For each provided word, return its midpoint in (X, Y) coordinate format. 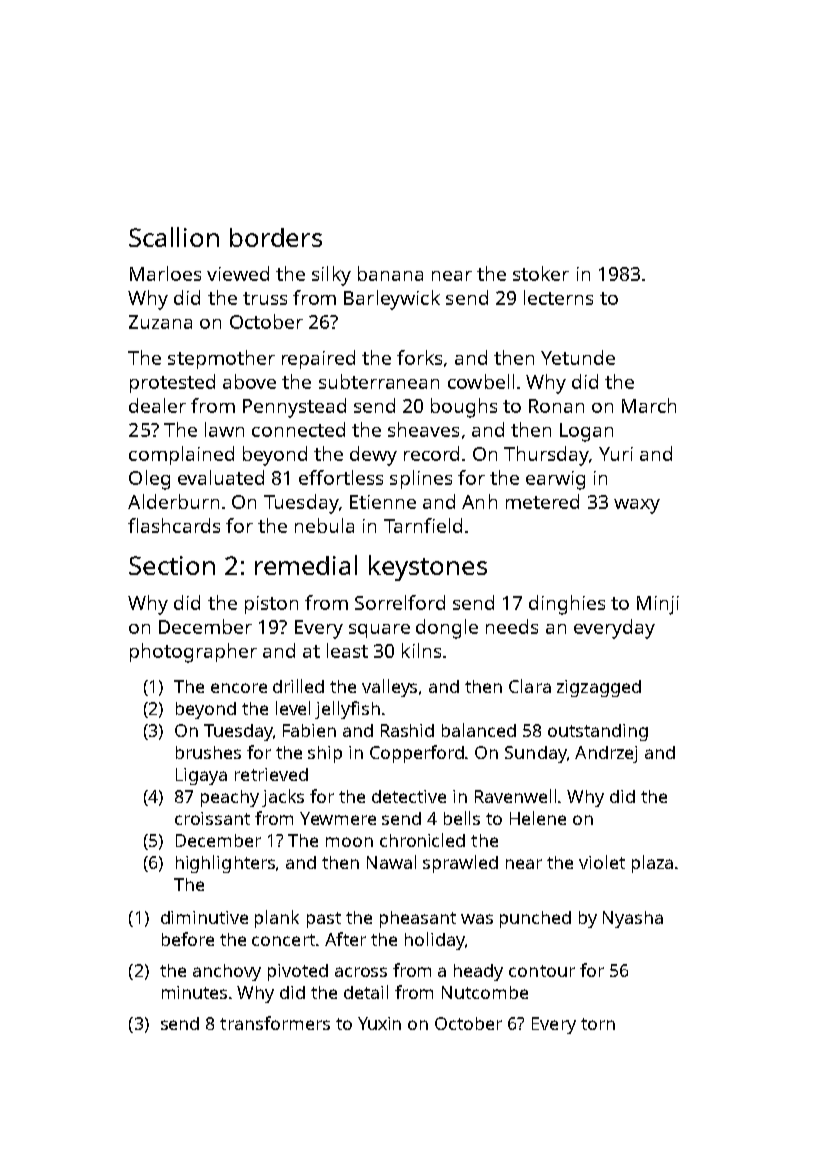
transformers (275, 1023)
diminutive (204, 917)
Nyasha (633, 919)
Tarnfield (423, 525)
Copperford (417, 754)
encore (239, 688)
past (324, 920)
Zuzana (160, 322)
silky (331, 276)
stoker (541, 273)
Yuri (616, 454)
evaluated (221, 477)
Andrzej (606, 754)
